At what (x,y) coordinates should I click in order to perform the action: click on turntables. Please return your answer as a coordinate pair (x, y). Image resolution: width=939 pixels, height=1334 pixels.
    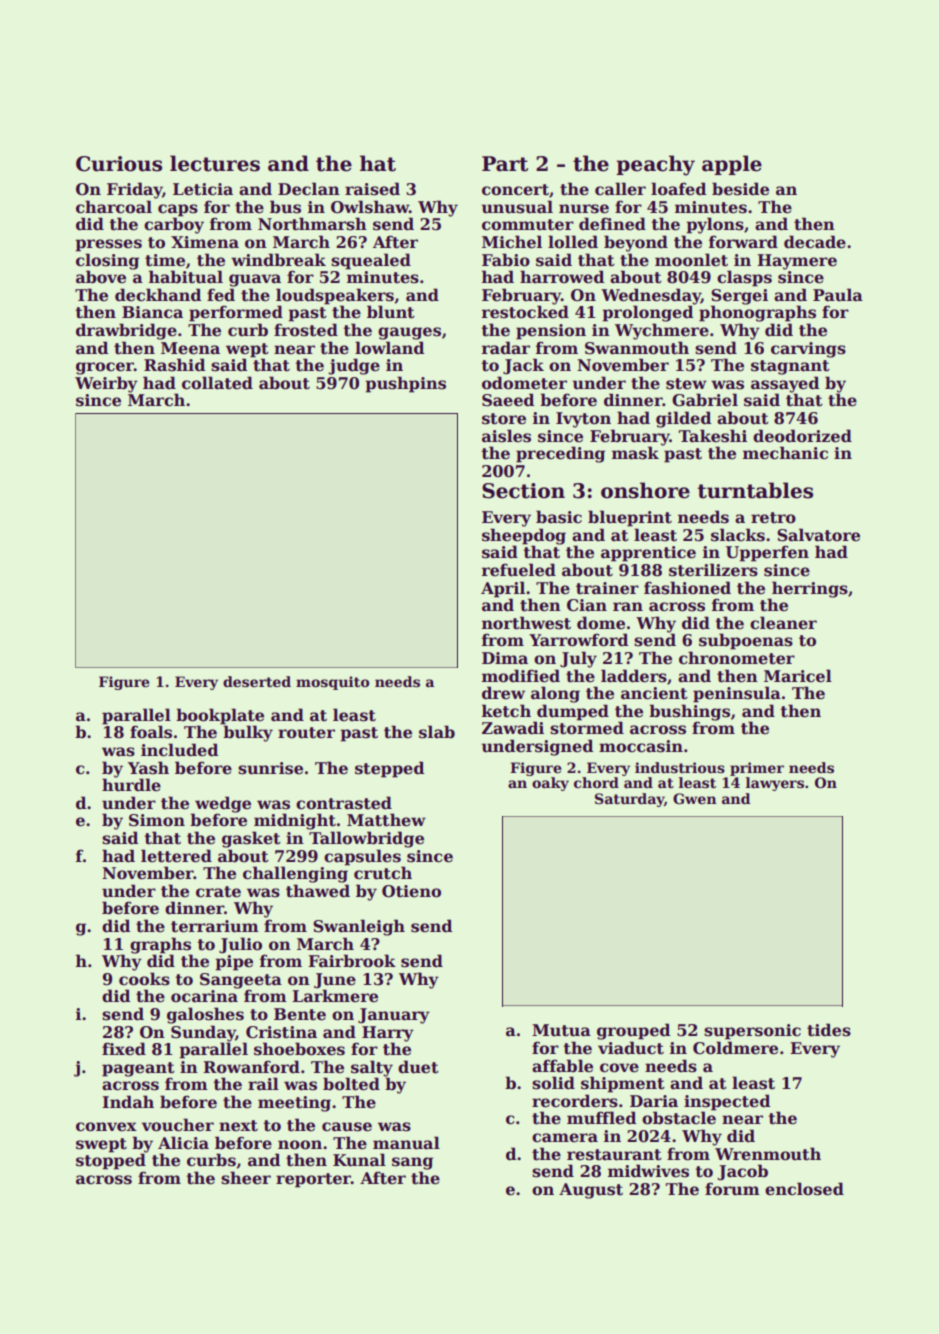
    Looking at the image, I should click on (755, 490).
